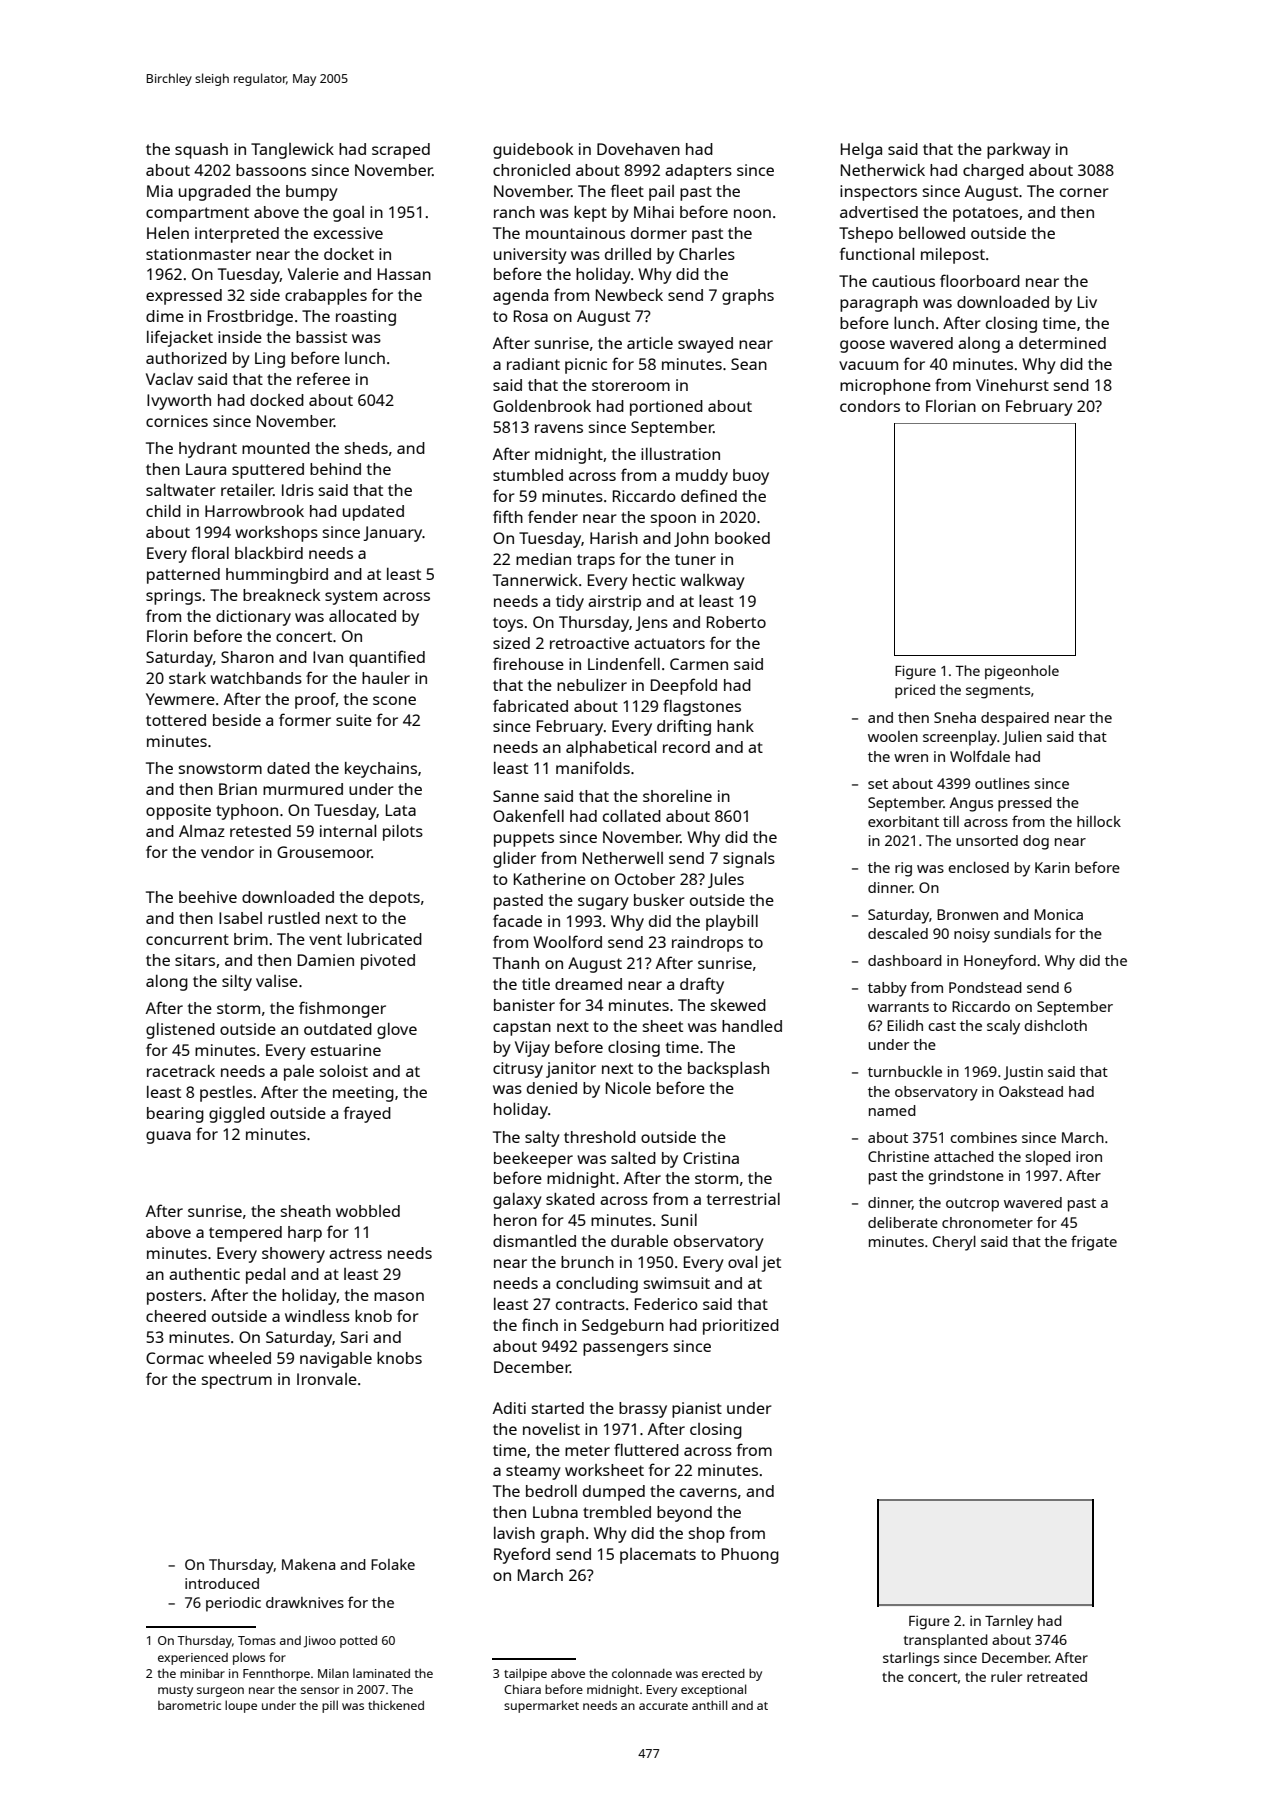 Image resolution: width=1277 pixels, height=1807 pixels. I want to click on condors, so click(870, 406).
